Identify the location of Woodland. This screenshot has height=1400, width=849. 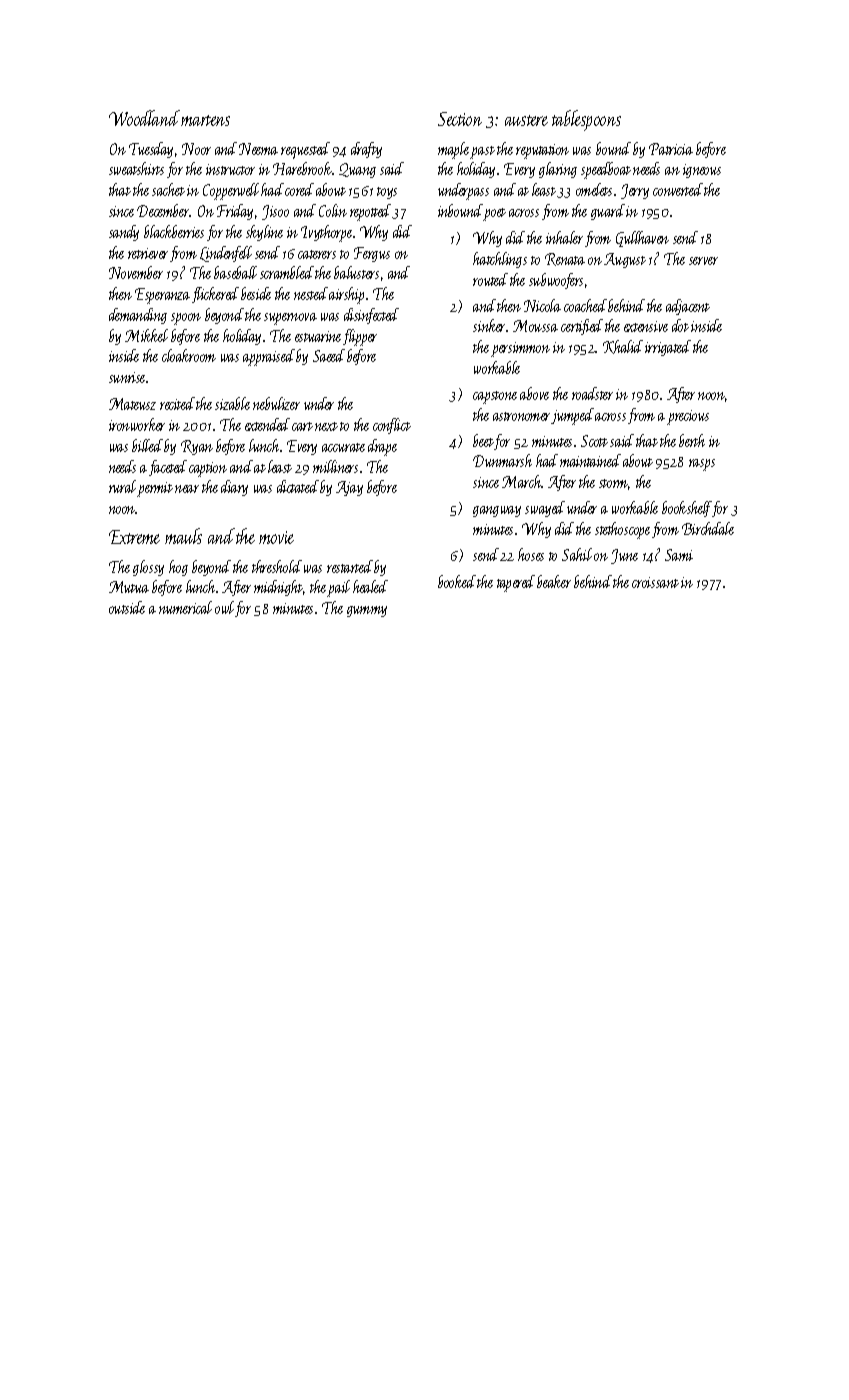
(144, 118).
